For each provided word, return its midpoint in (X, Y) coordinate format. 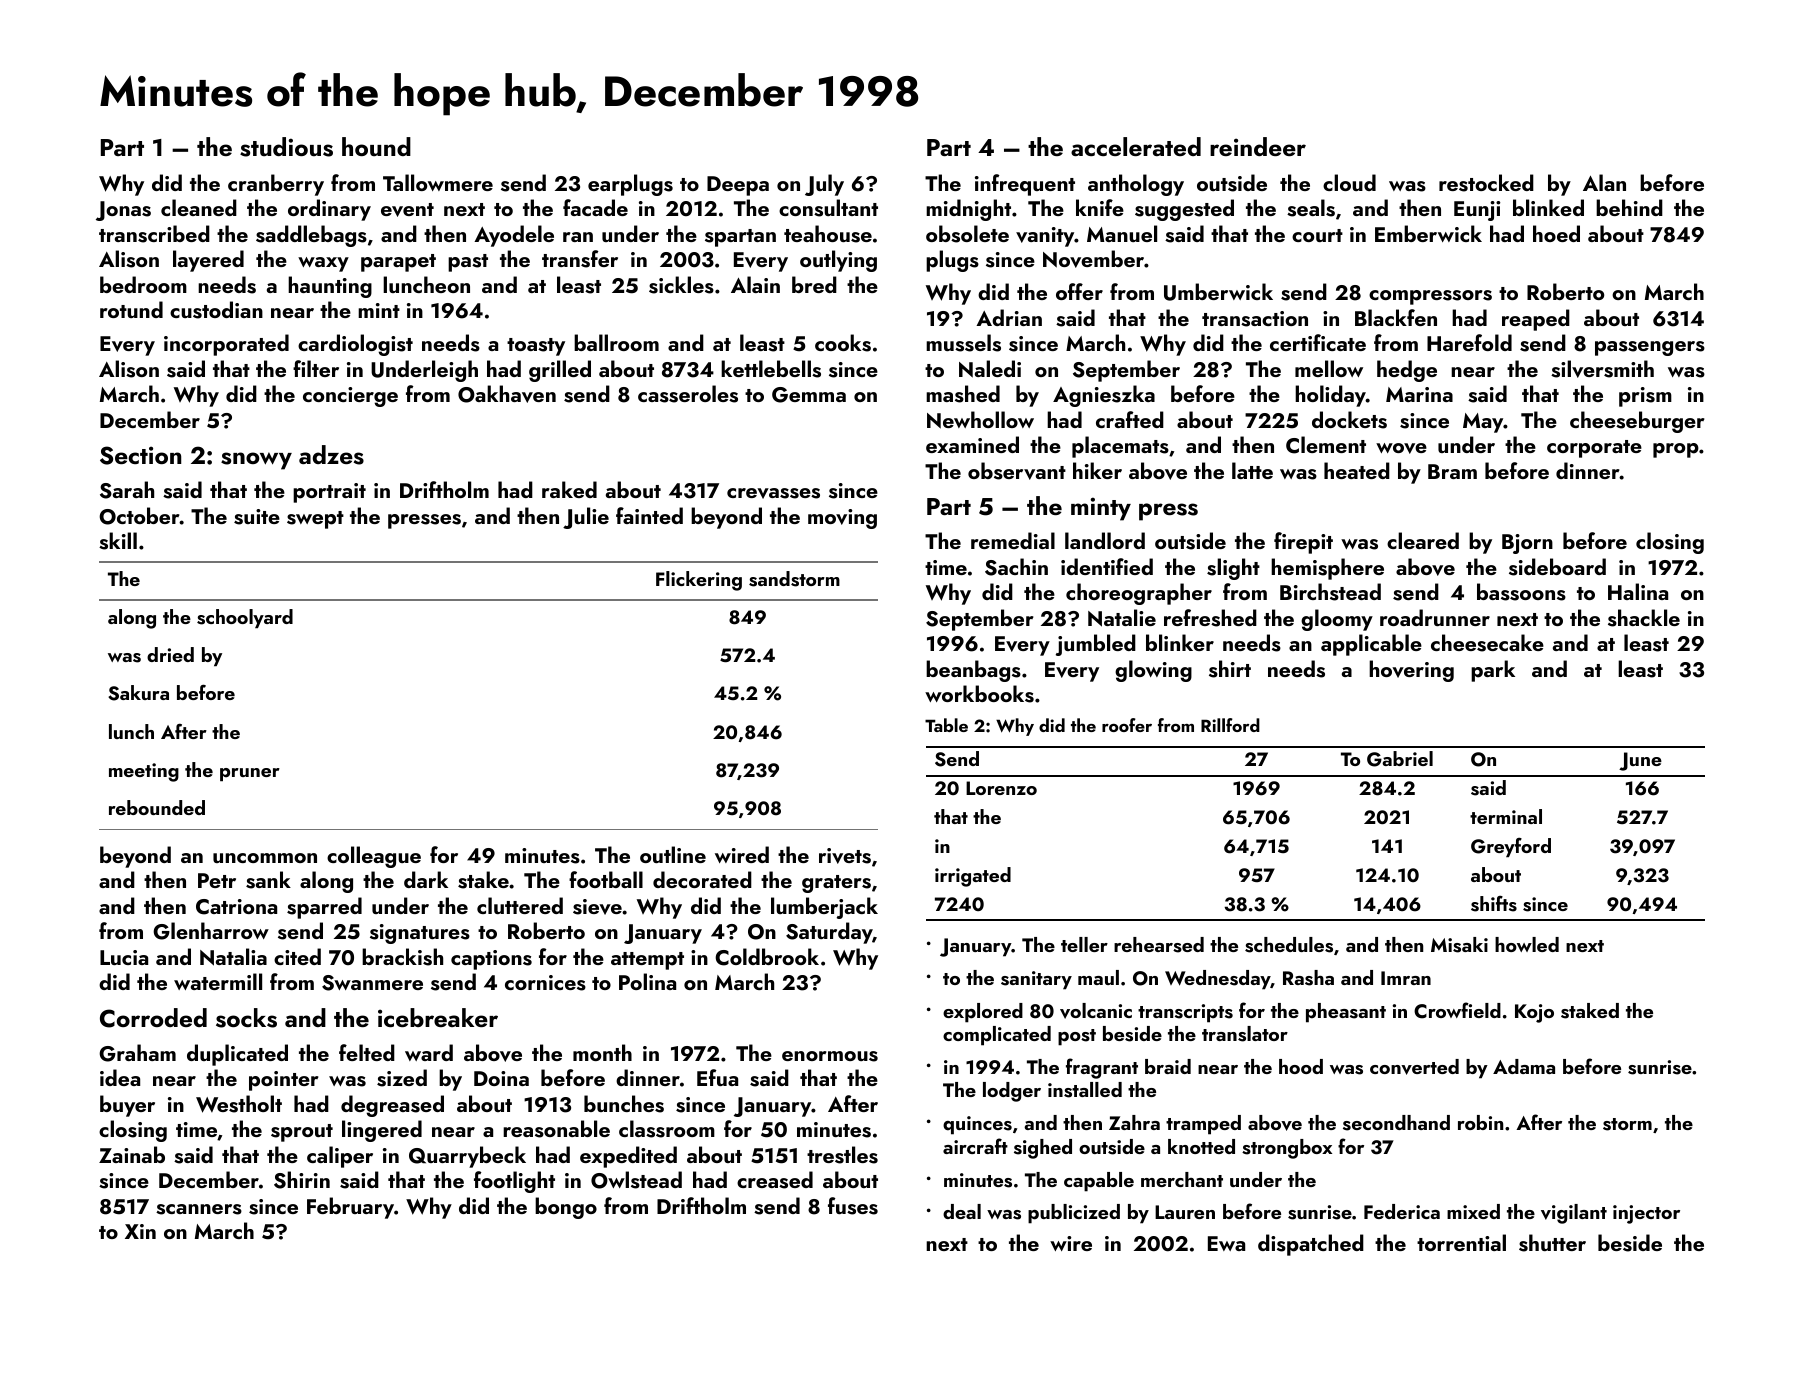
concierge (350, 397)
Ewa (1226, 1243)
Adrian (1009, 317)
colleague (374, 857)
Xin (140, 1231)
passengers (1650, 348)
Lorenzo (1001, 788)
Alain (755, 284)
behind (1629, 207)
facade (595, 207)
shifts (1494, 904)
